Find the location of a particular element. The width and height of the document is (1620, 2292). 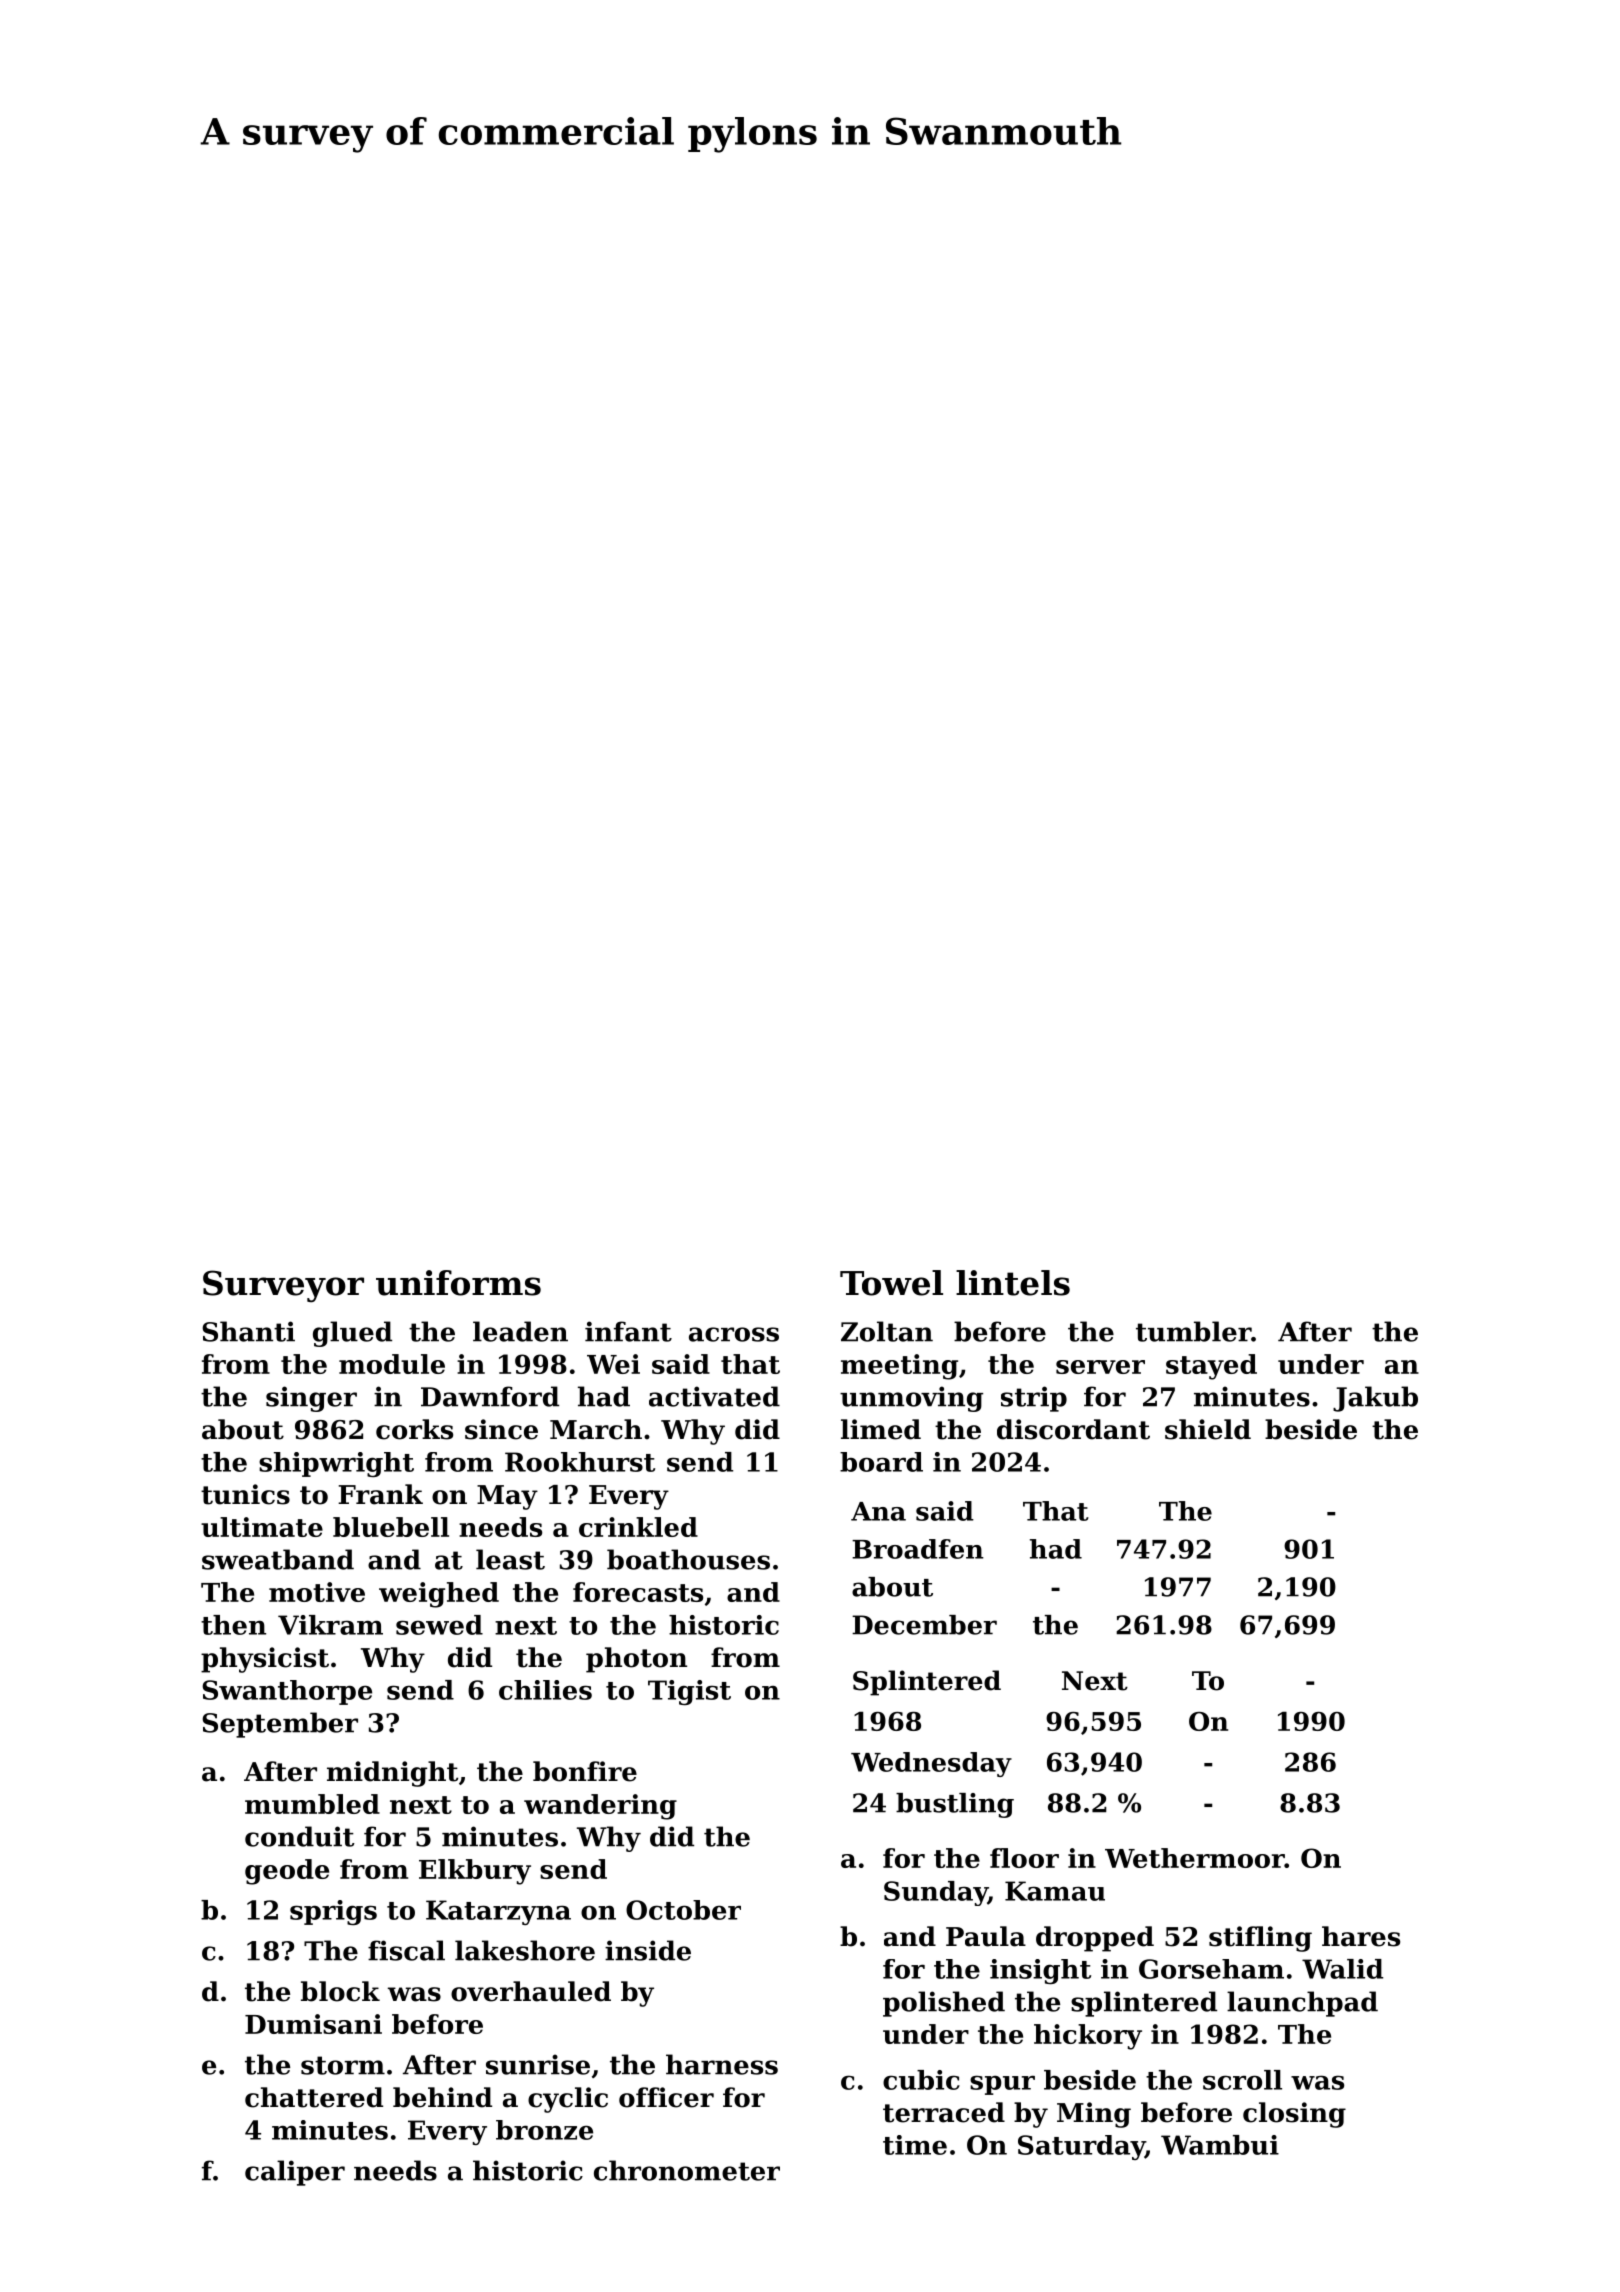

uniforms is located at coordinates (458, 1283).
